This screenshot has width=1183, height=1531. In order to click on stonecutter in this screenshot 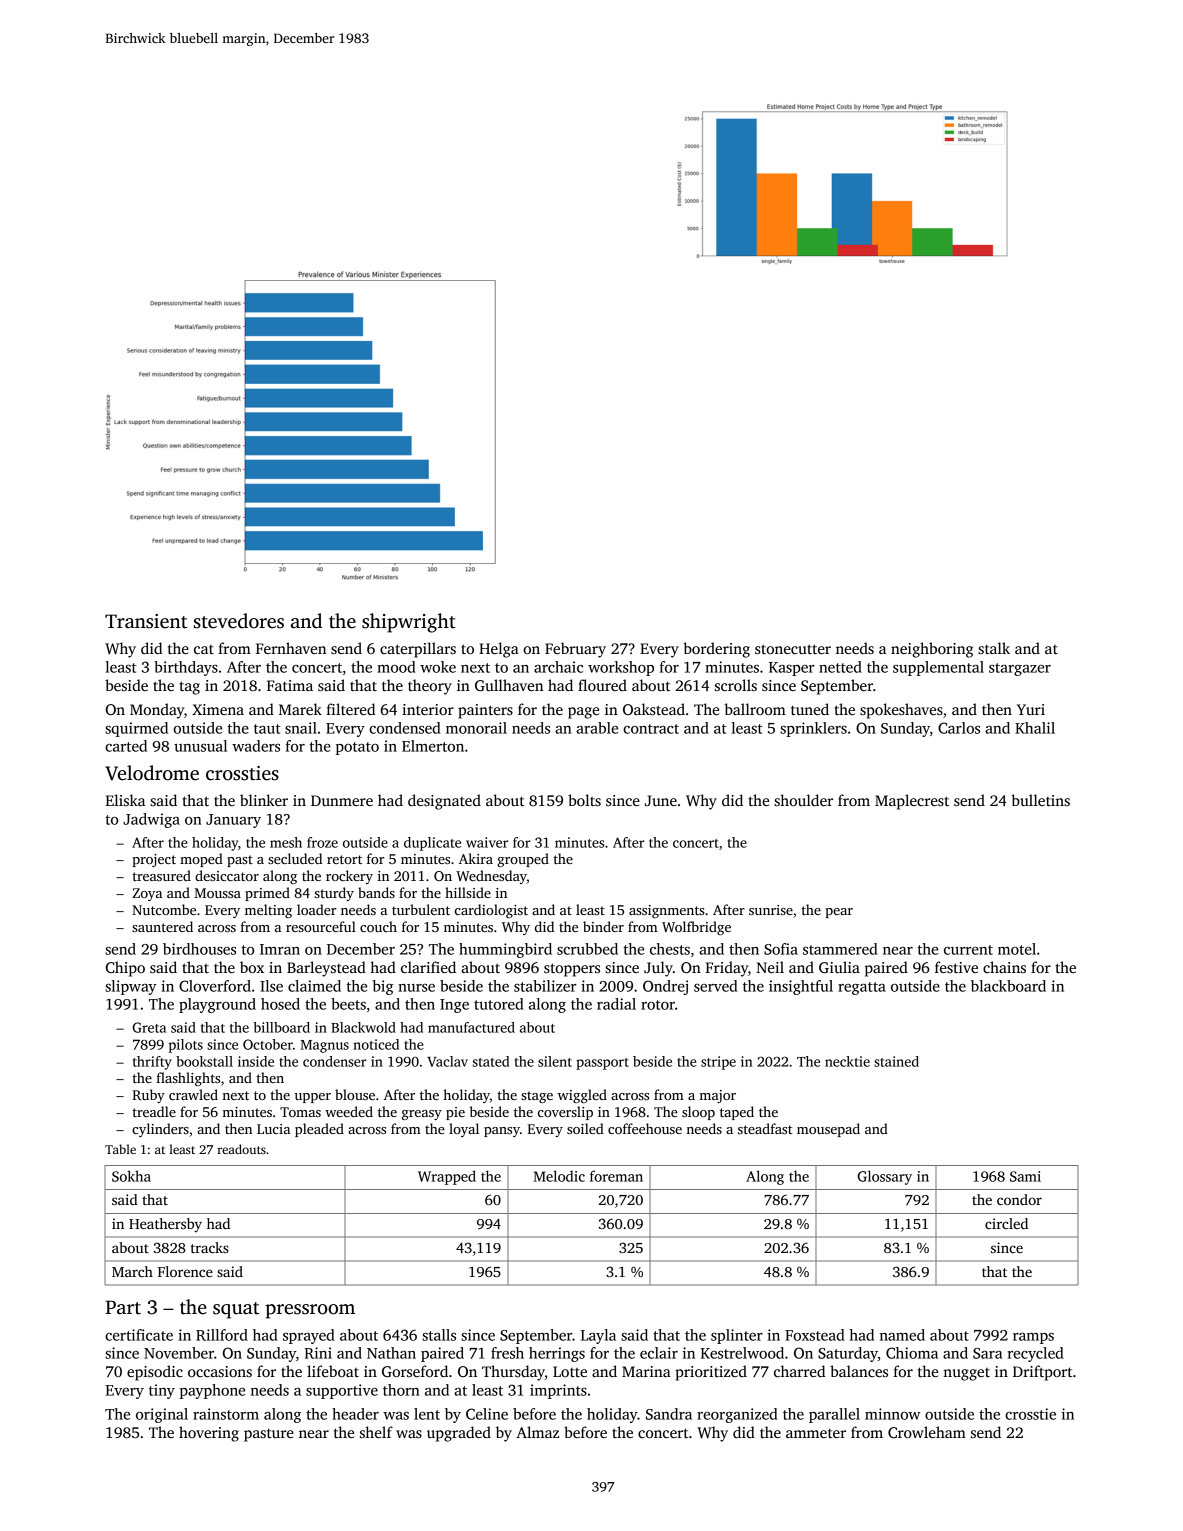, I will do `click(793, 649)`.
